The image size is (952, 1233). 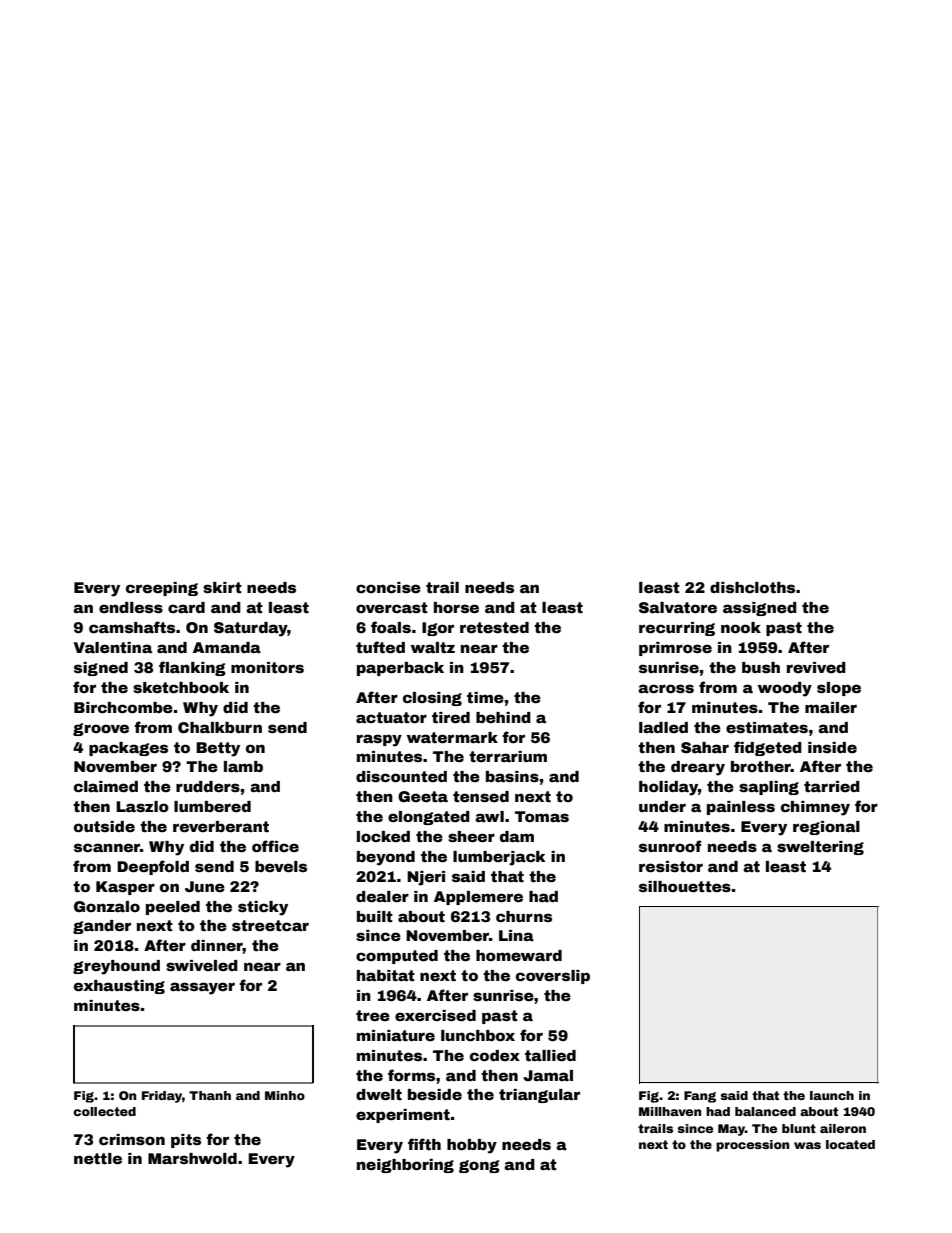 What do you see at coordinates (116, 967) in the page?
I see `greyhound` at bounding box center [116, 967].
